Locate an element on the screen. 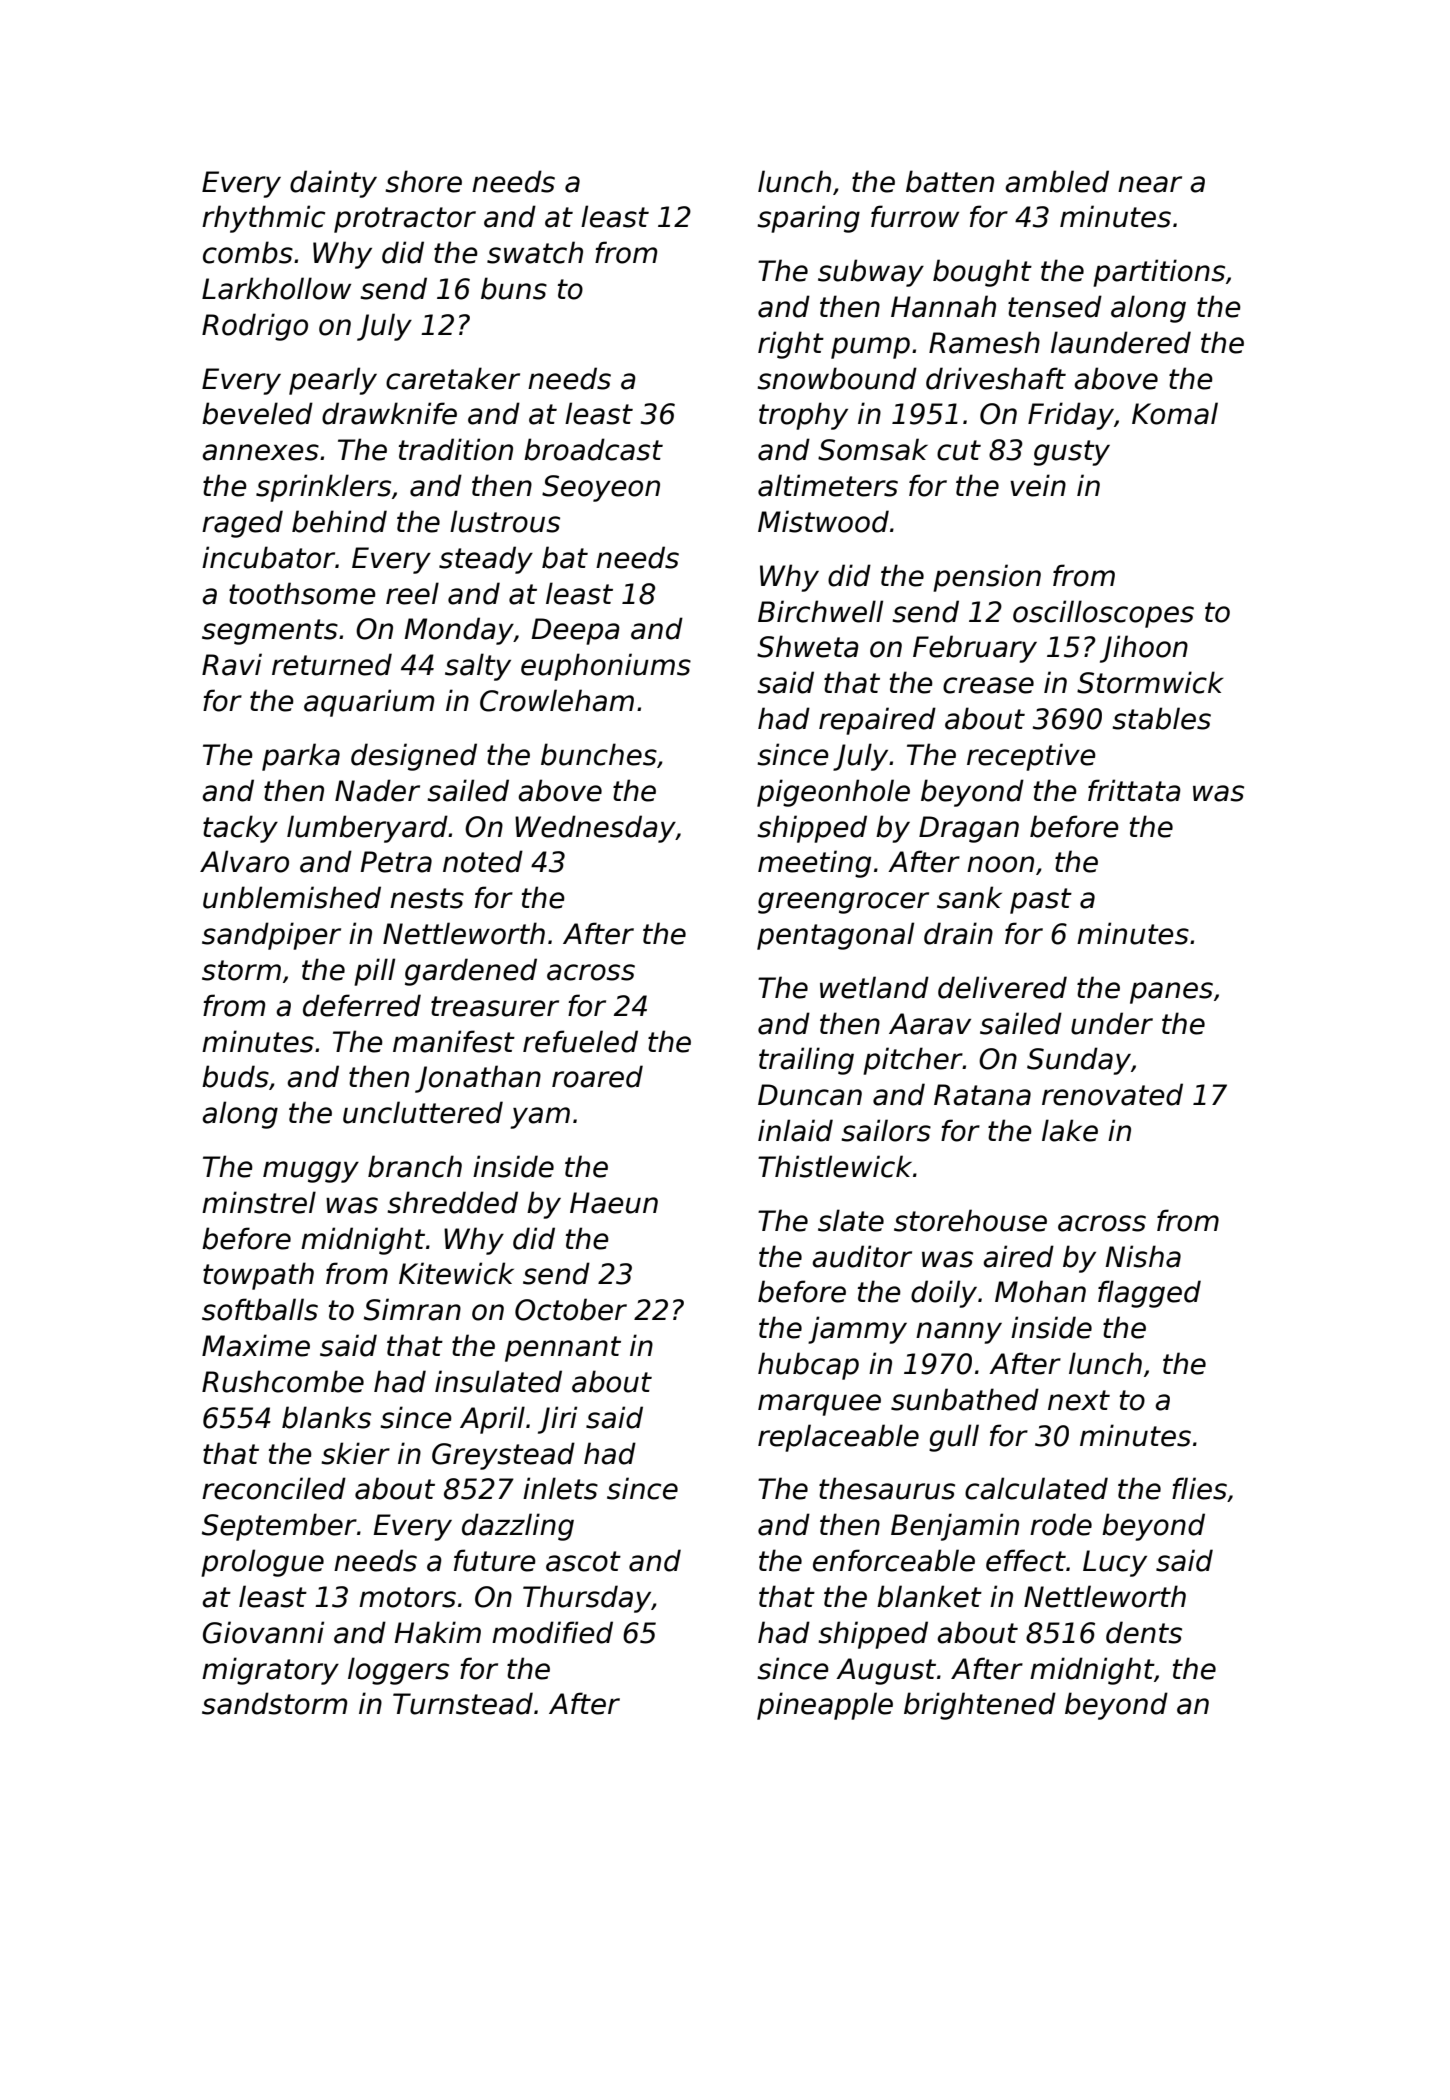 This screenshot has width=1450, height=2100. gusty is located at coordinates (1072, 453).
